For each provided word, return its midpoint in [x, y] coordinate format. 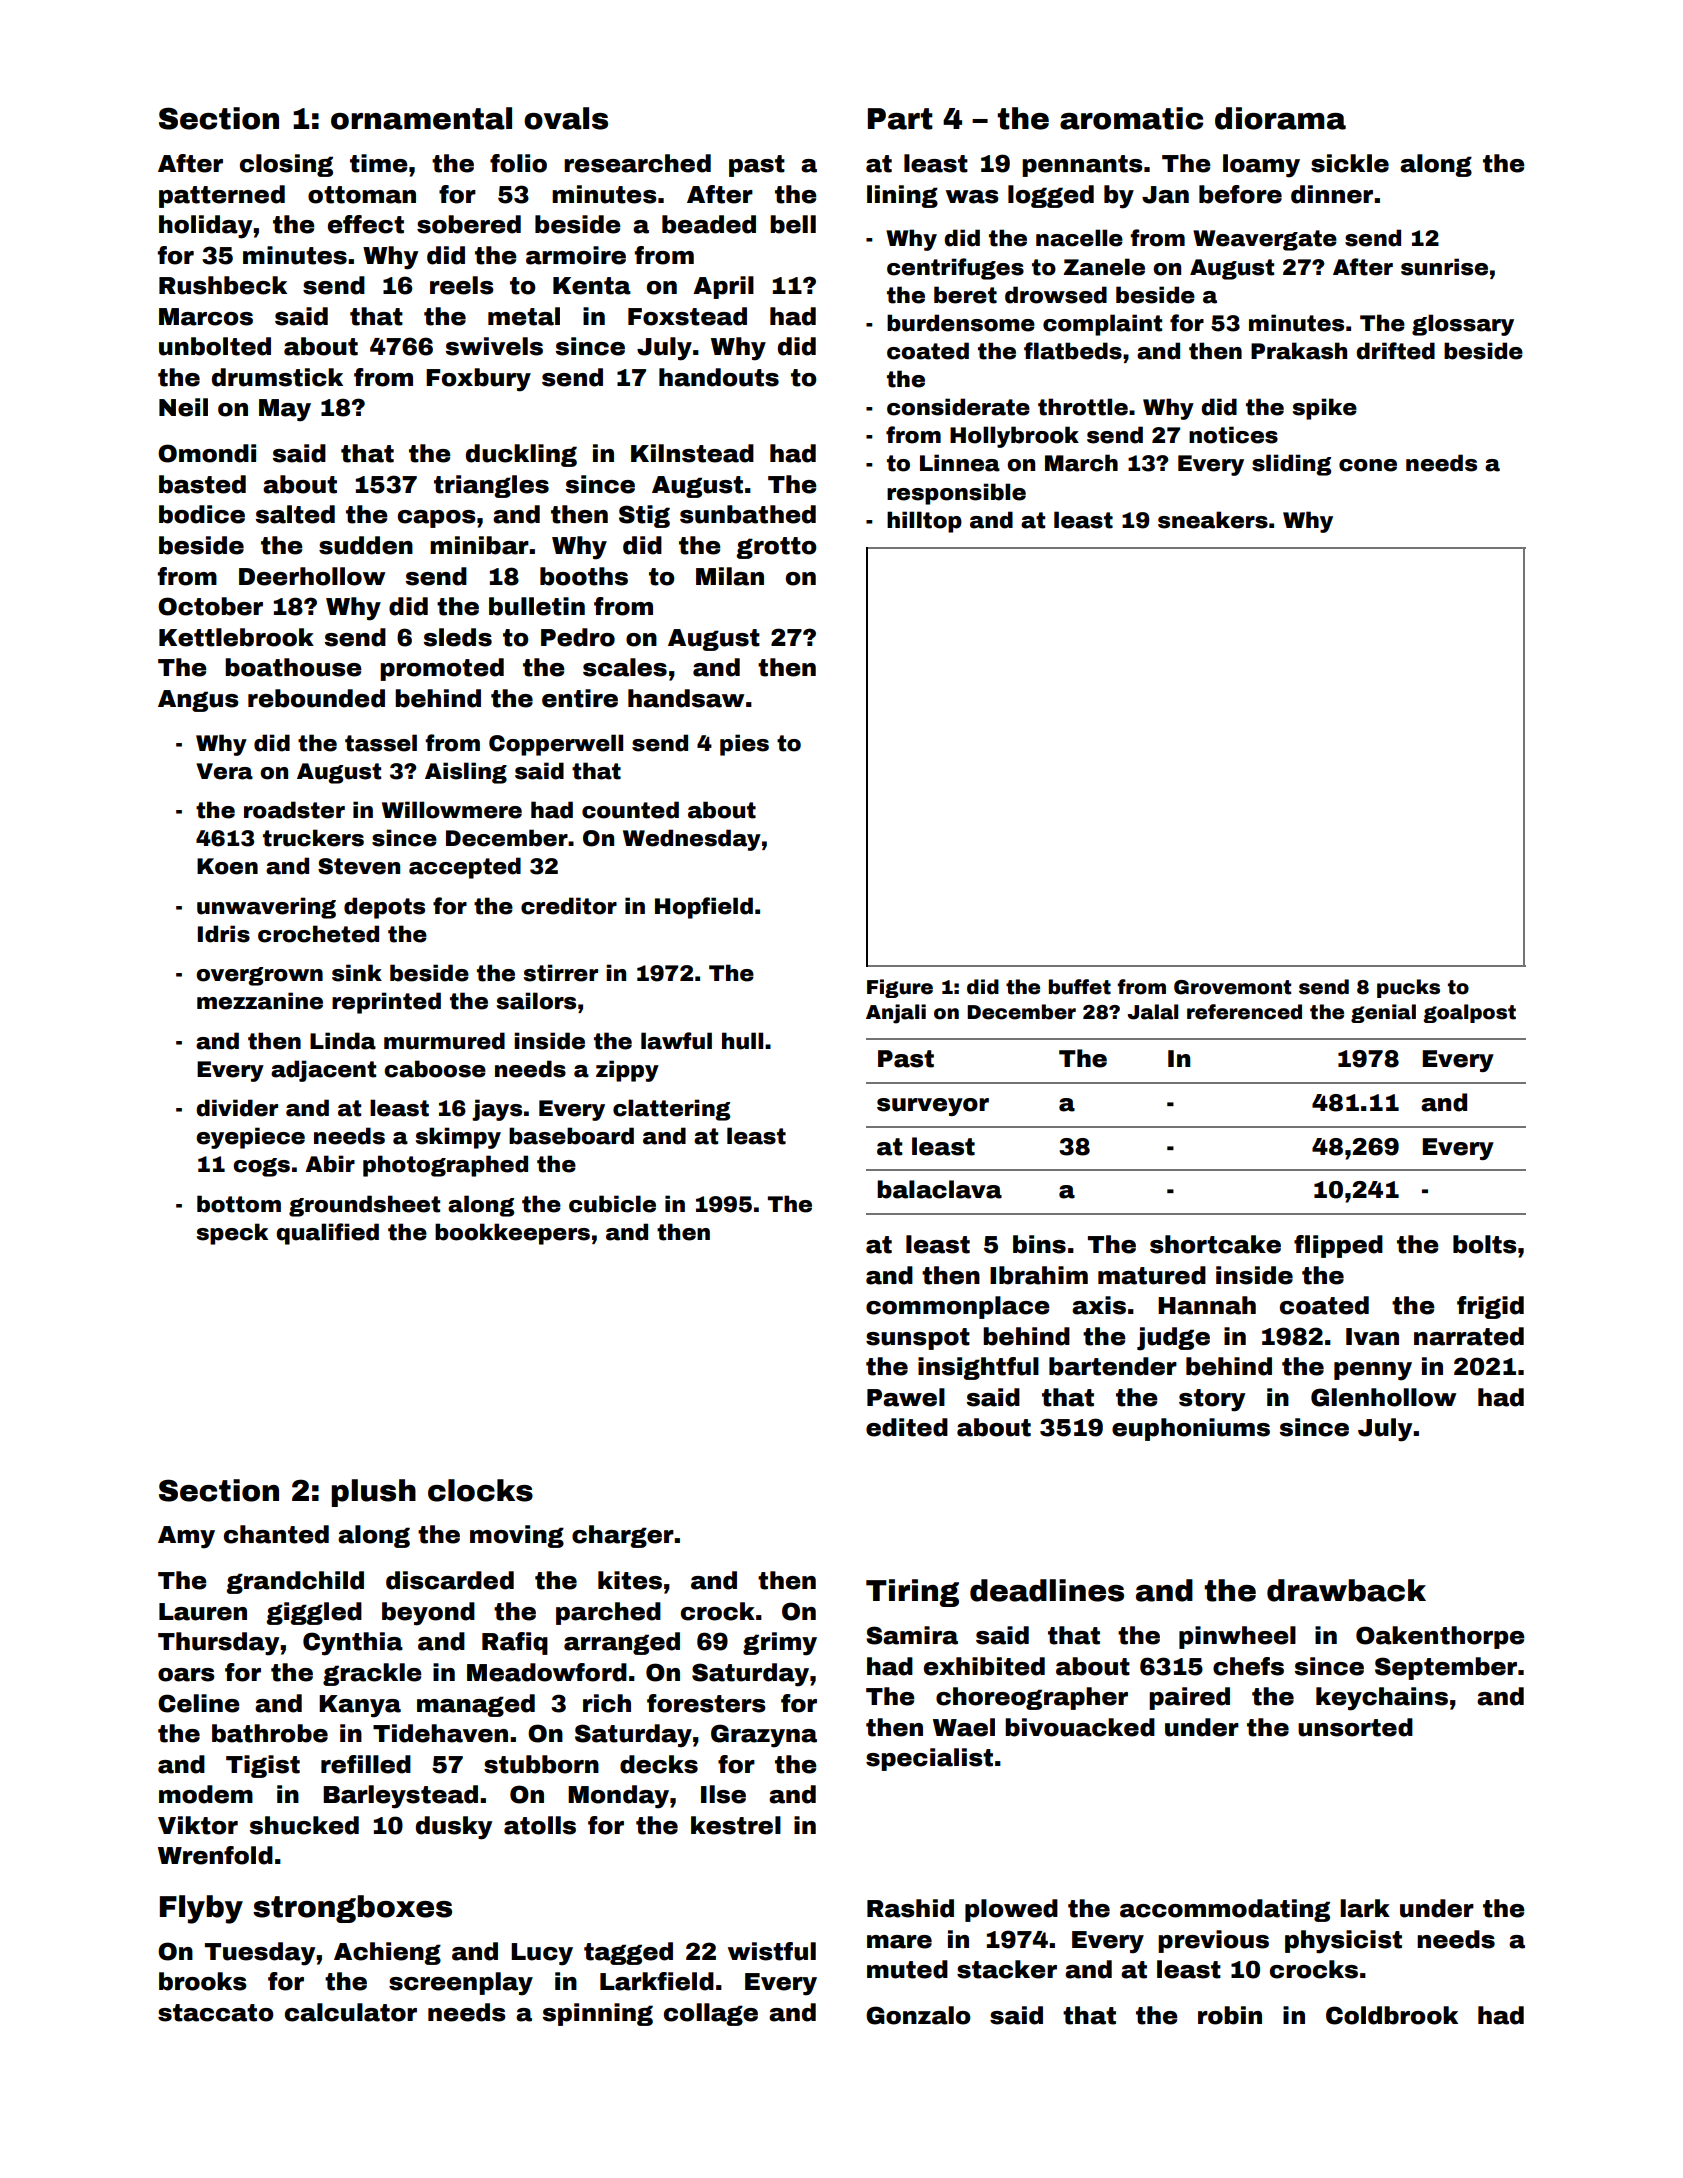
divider [237, 1108]
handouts [719, 377]
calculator [351, 2012]
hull [742, 1041]
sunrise [1444, 267]
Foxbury [478, 380]
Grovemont [1232, 987]
